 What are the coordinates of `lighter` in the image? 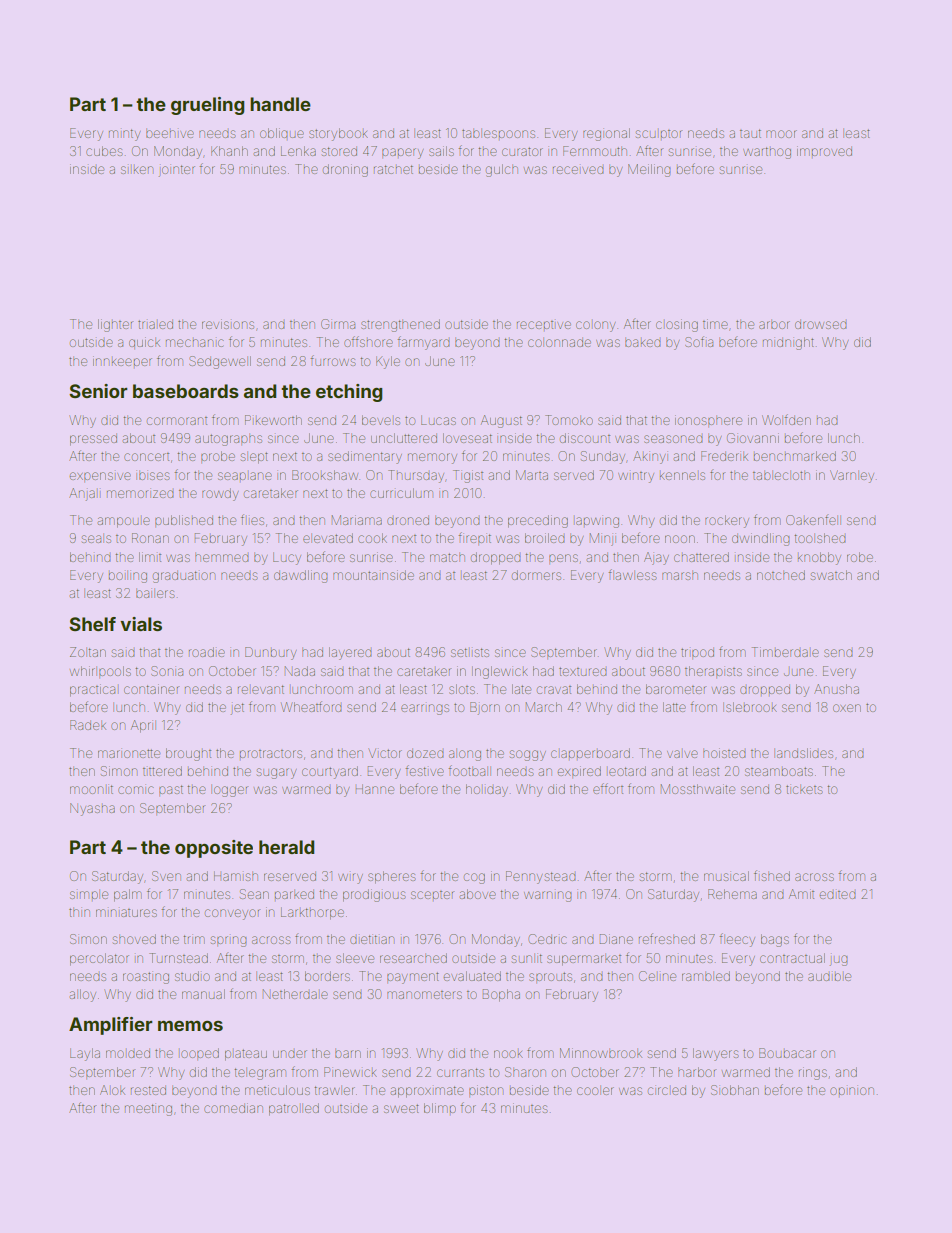 It's located at (115, 325).
